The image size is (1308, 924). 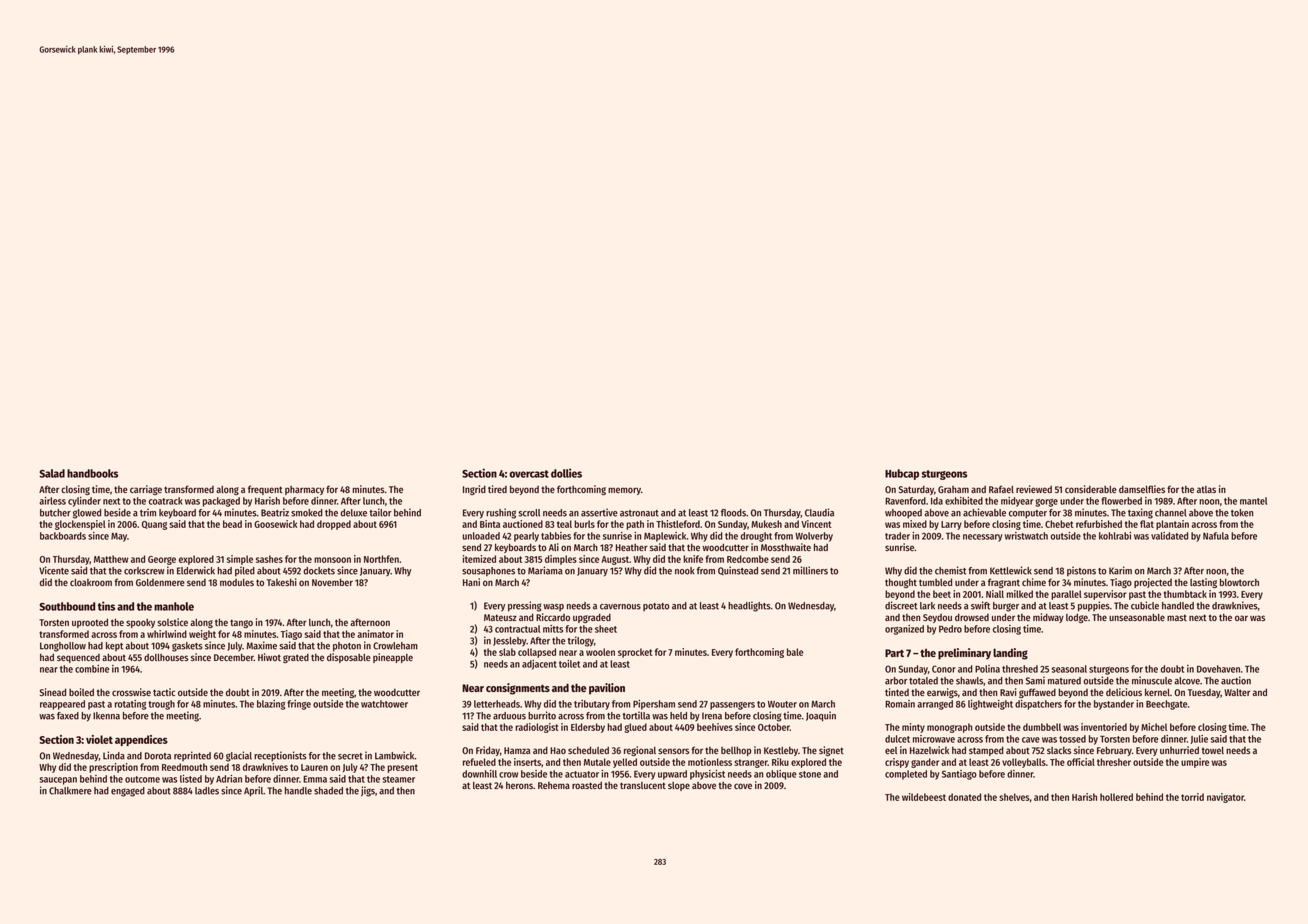 I want to click on carriage, so click(x=146, y=490).
